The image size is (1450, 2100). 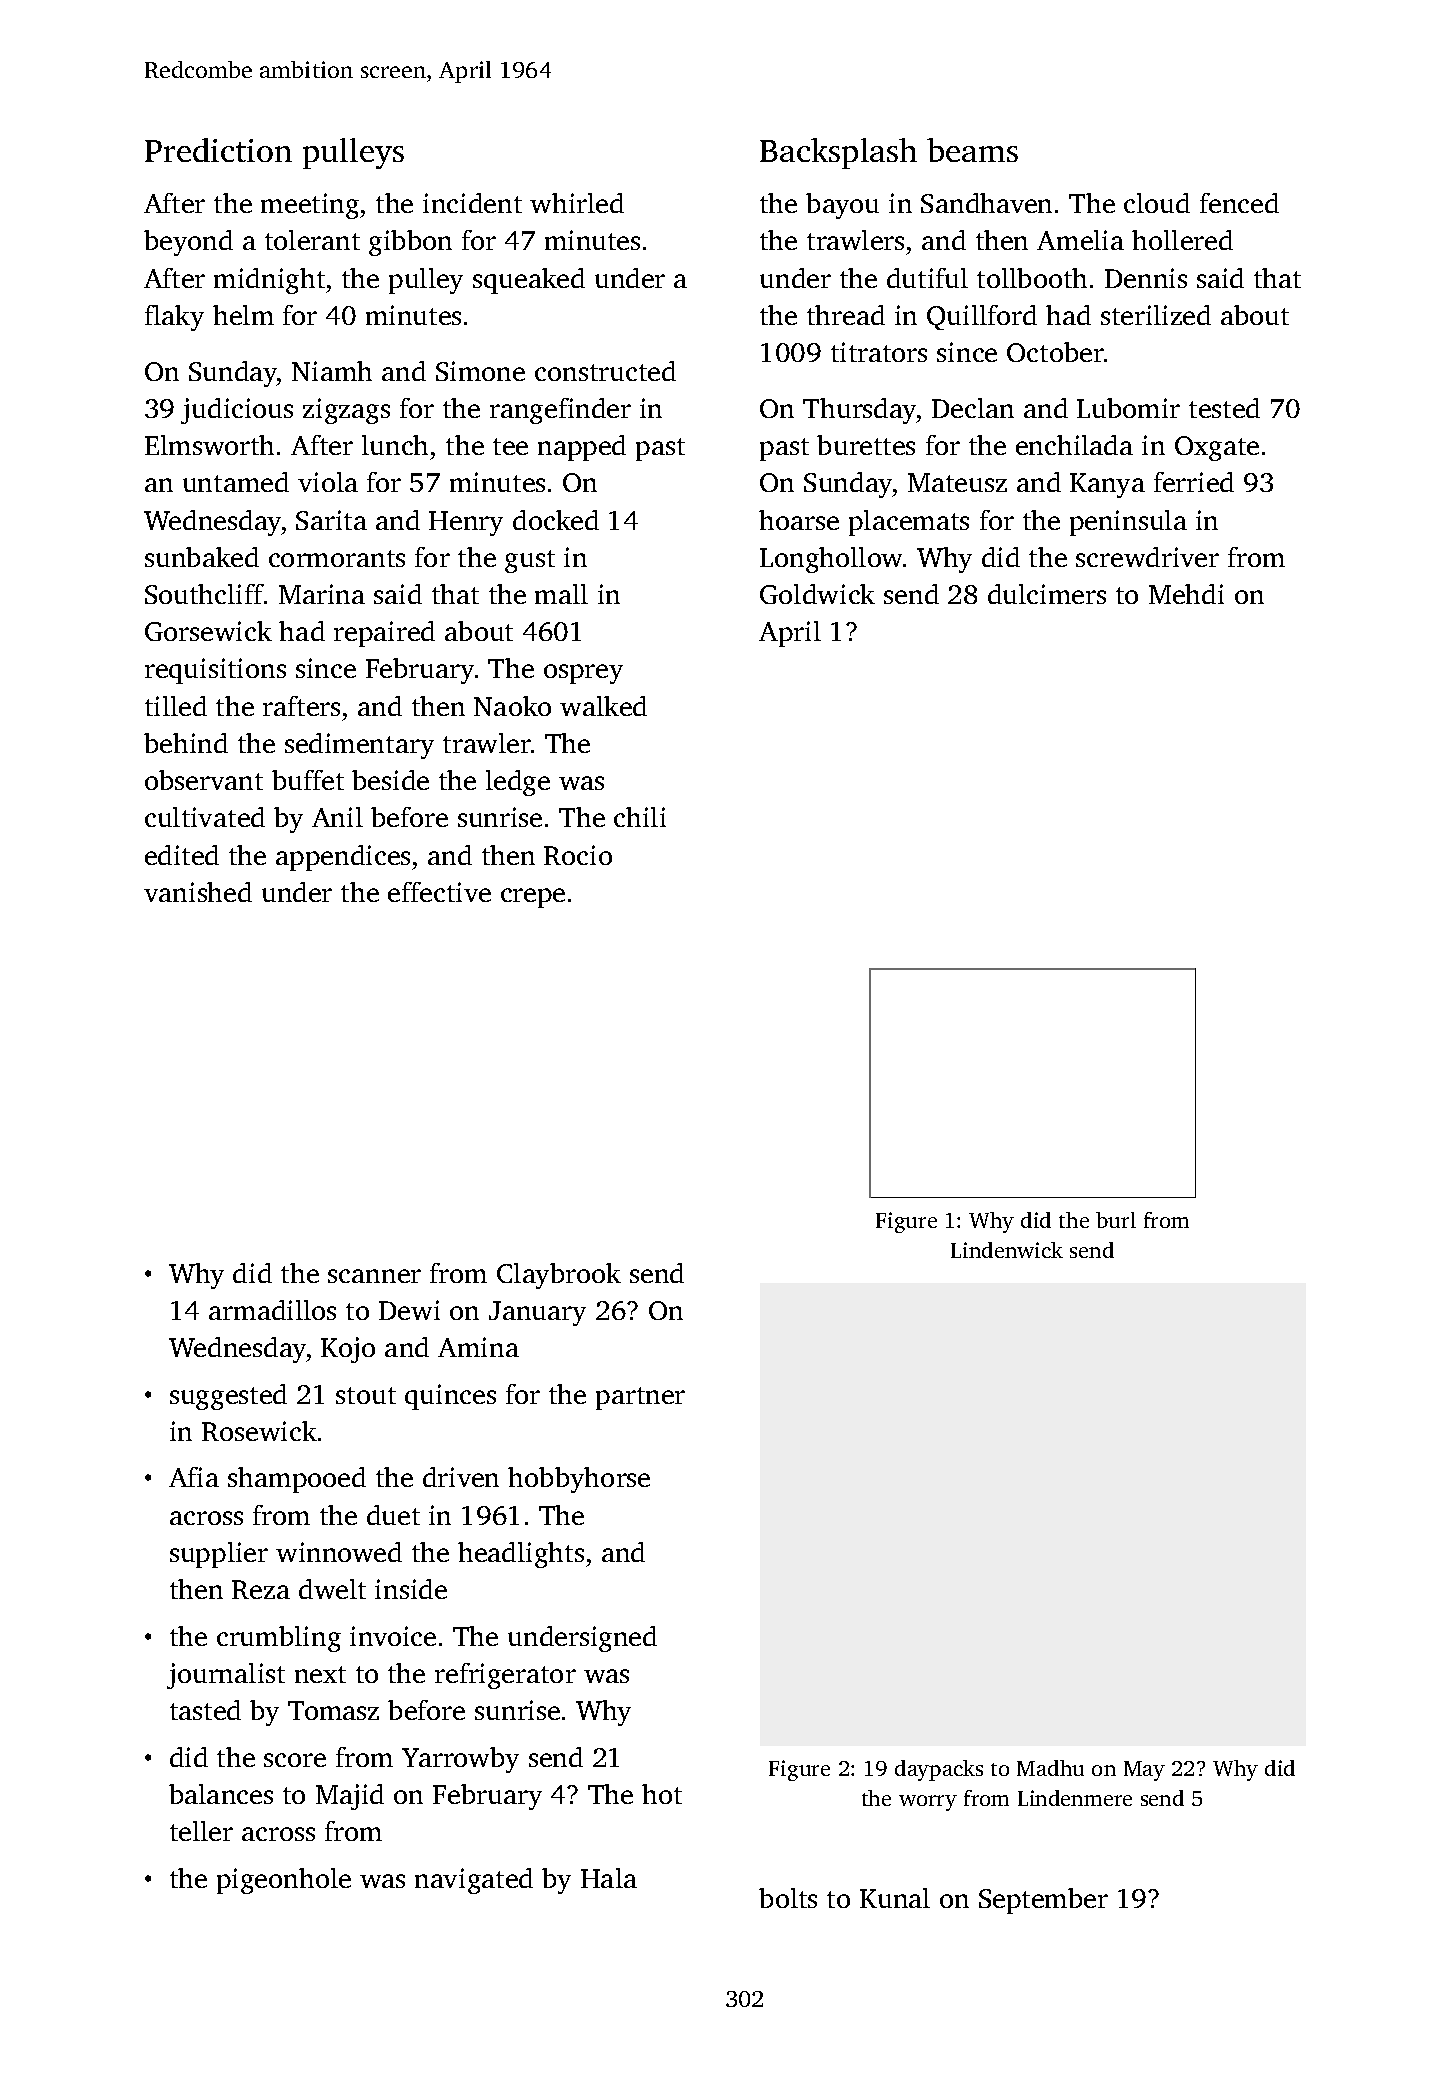 What do you see at coordinates (846, 315) in the document?
I see `thread` at bounding box center [846, 315].
